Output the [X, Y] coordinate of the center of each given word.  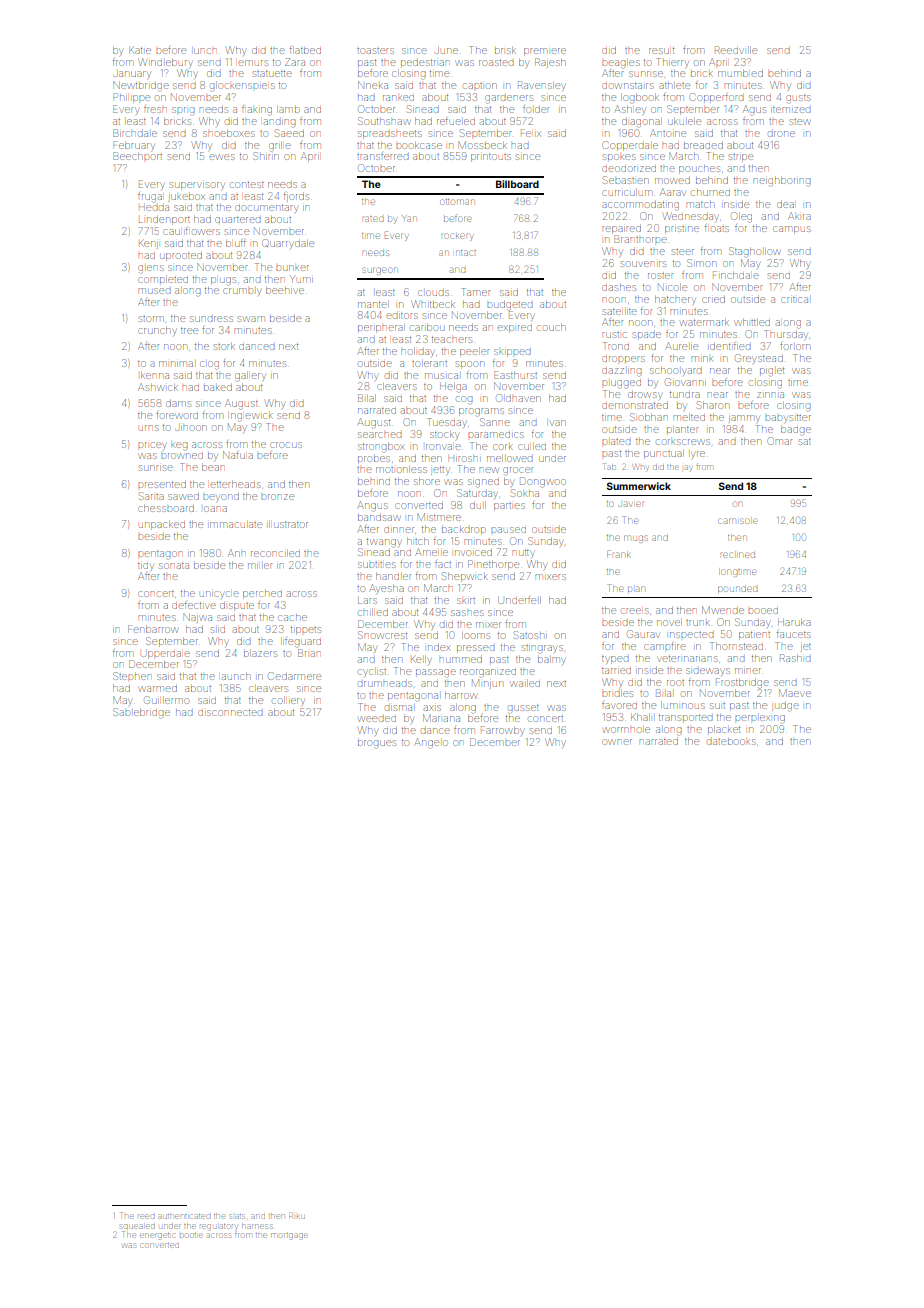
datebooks [731, 742]
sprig [183, 111]
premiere [545, 52]
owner [617, 742]
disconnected [230, 713]
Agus [754, 110]
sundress [211, 319]
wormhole [626, 730]
